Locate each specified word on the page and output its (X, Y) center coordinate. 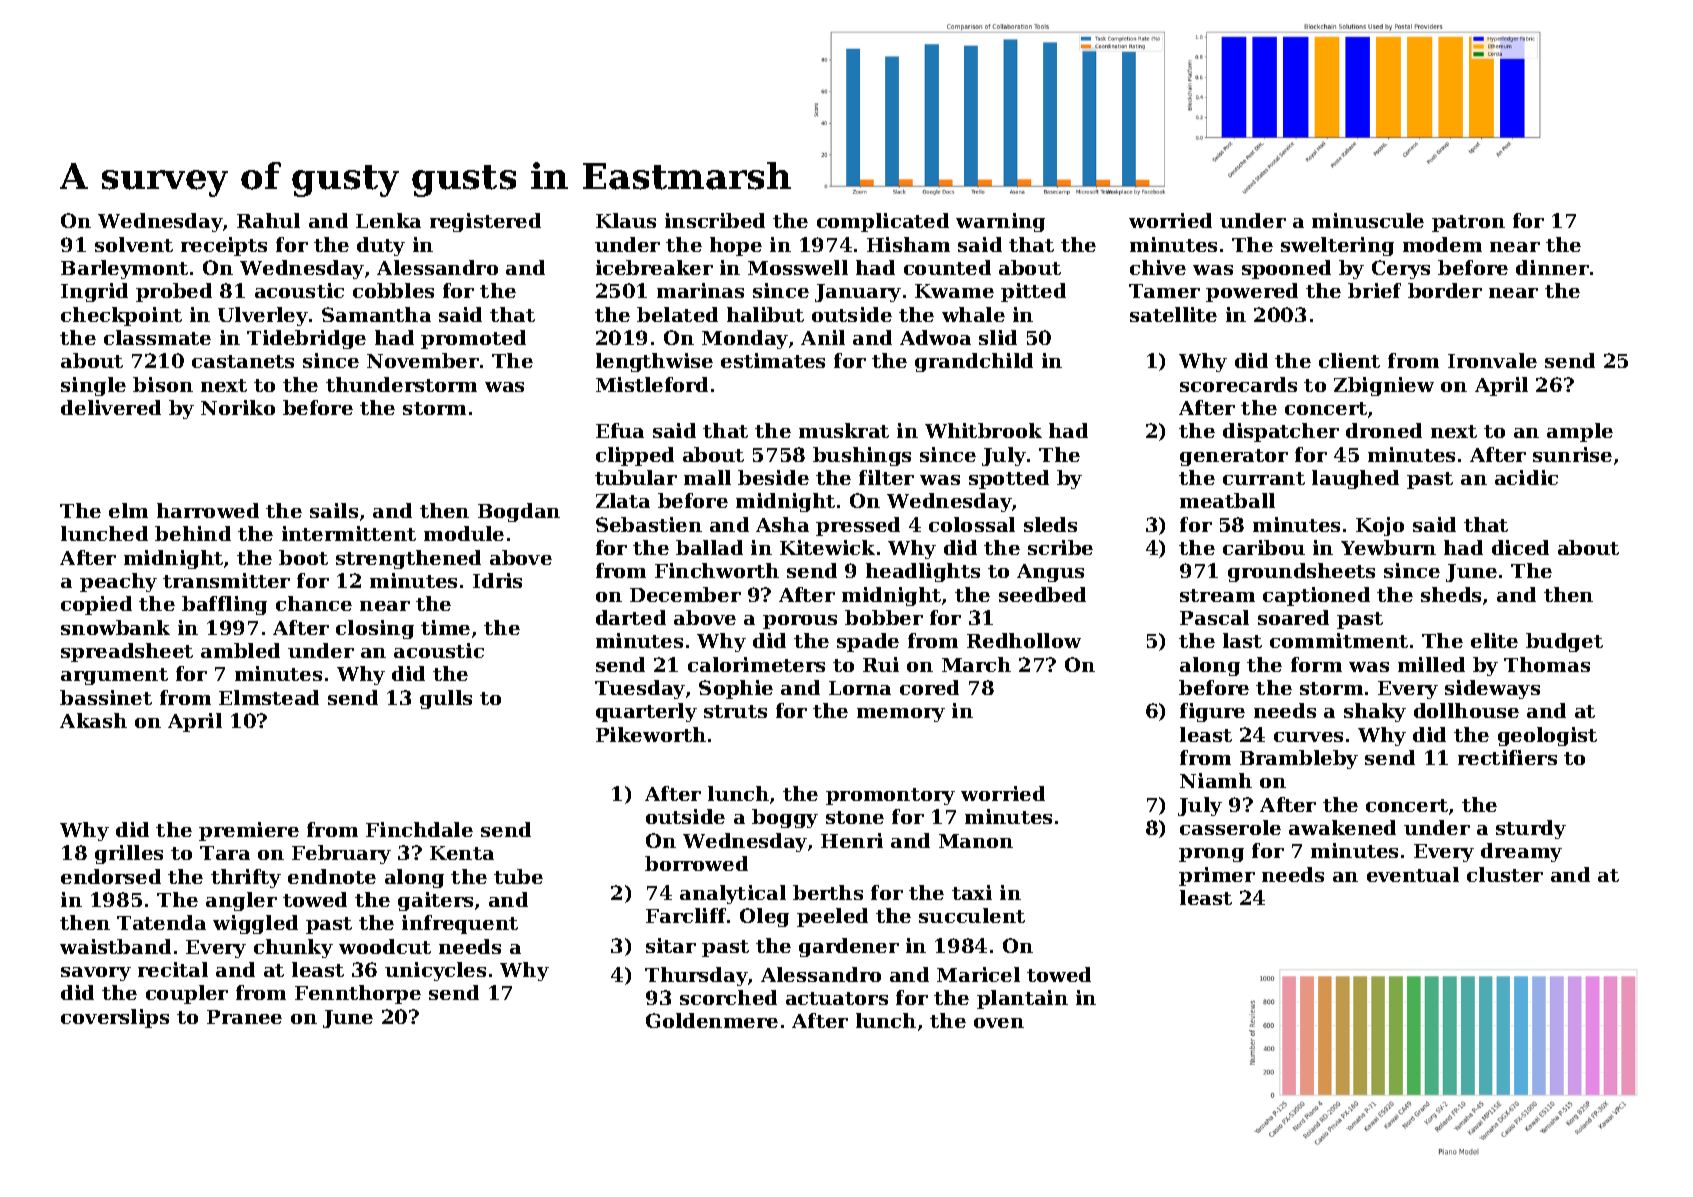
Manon (976, 841)
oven (999, 1023)
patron (1468, 223)
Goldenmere (712, 1020)
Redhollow (1024, 640)
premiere (249, 831)
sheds (1451, 594)
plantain (1022, 999)
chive (1158, 267)
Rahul (268, 220)
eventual (1413, 874)
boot (303, 557)
